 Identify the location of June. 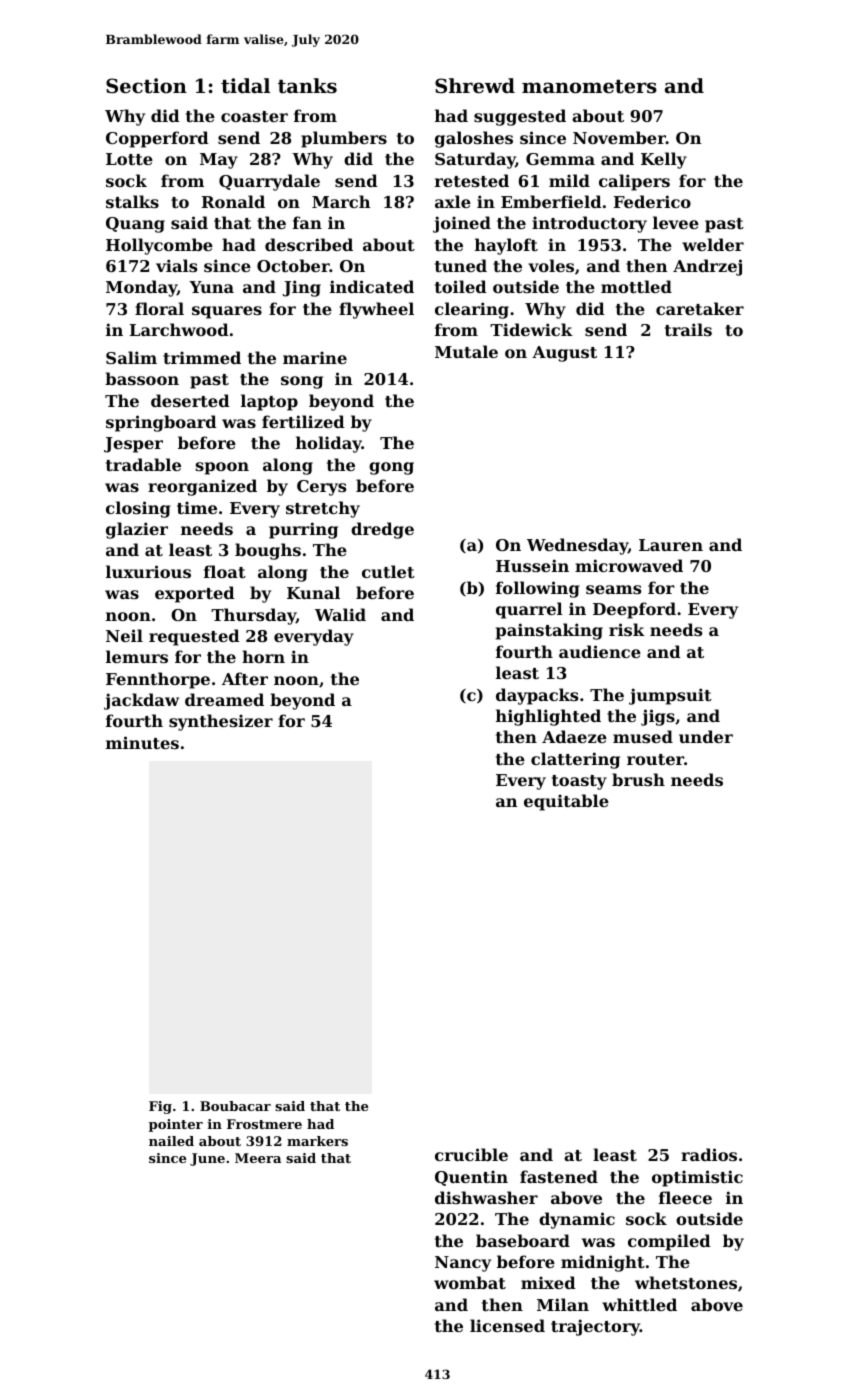
(207, 1159).
